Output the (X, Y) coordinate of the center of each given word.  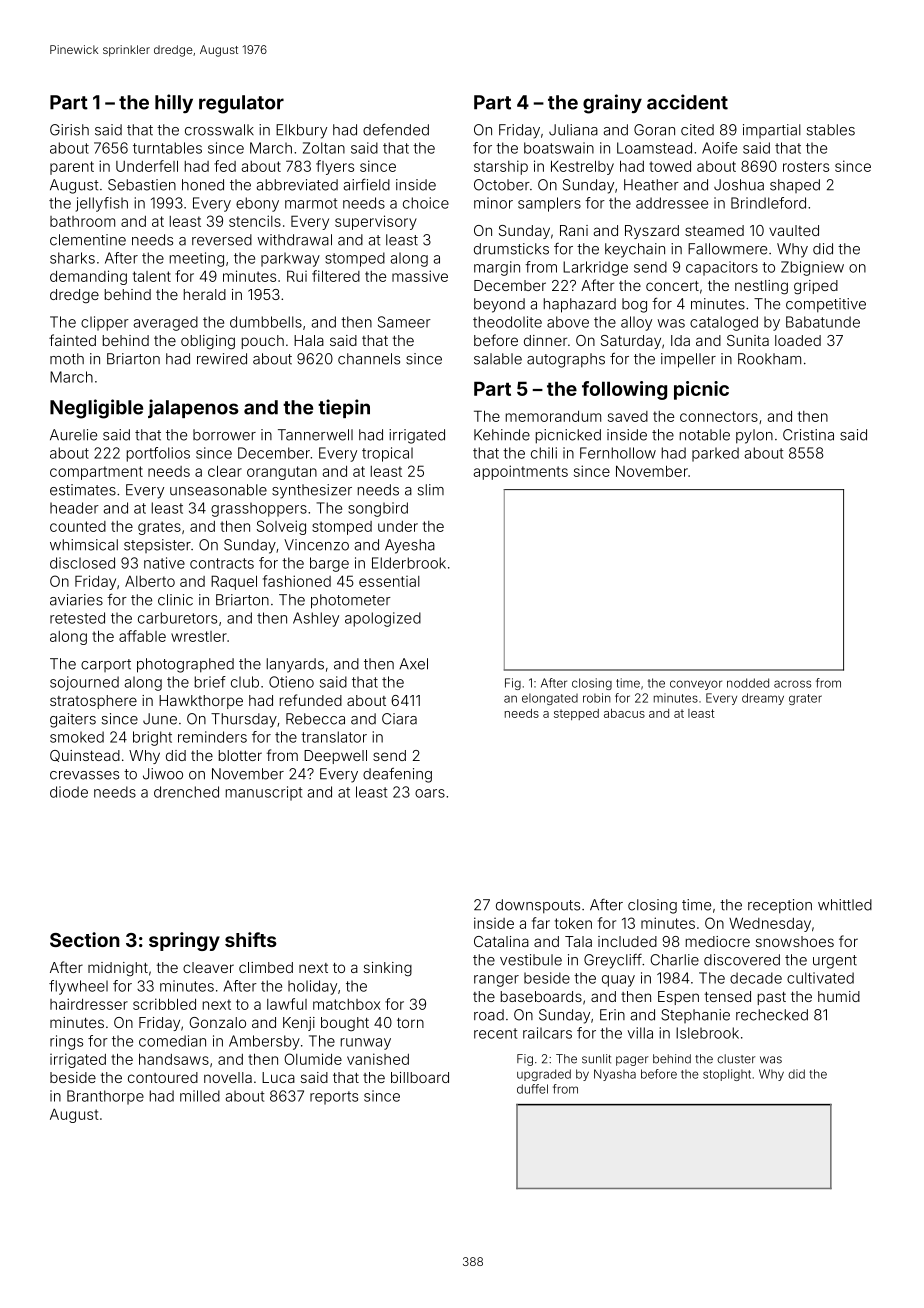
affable (142, 636)
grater (805, 699)
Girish (69, 130)
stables (831, 130)
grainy (612, 104)
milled (200, 1096)
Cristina (808, 435)
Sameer (404, 322)
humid (839, 996)
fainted (72, 340)
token (573, 923)
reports (334, 1098)
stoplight (727, 1075)
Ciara (399, 719)
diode (69, 792)
